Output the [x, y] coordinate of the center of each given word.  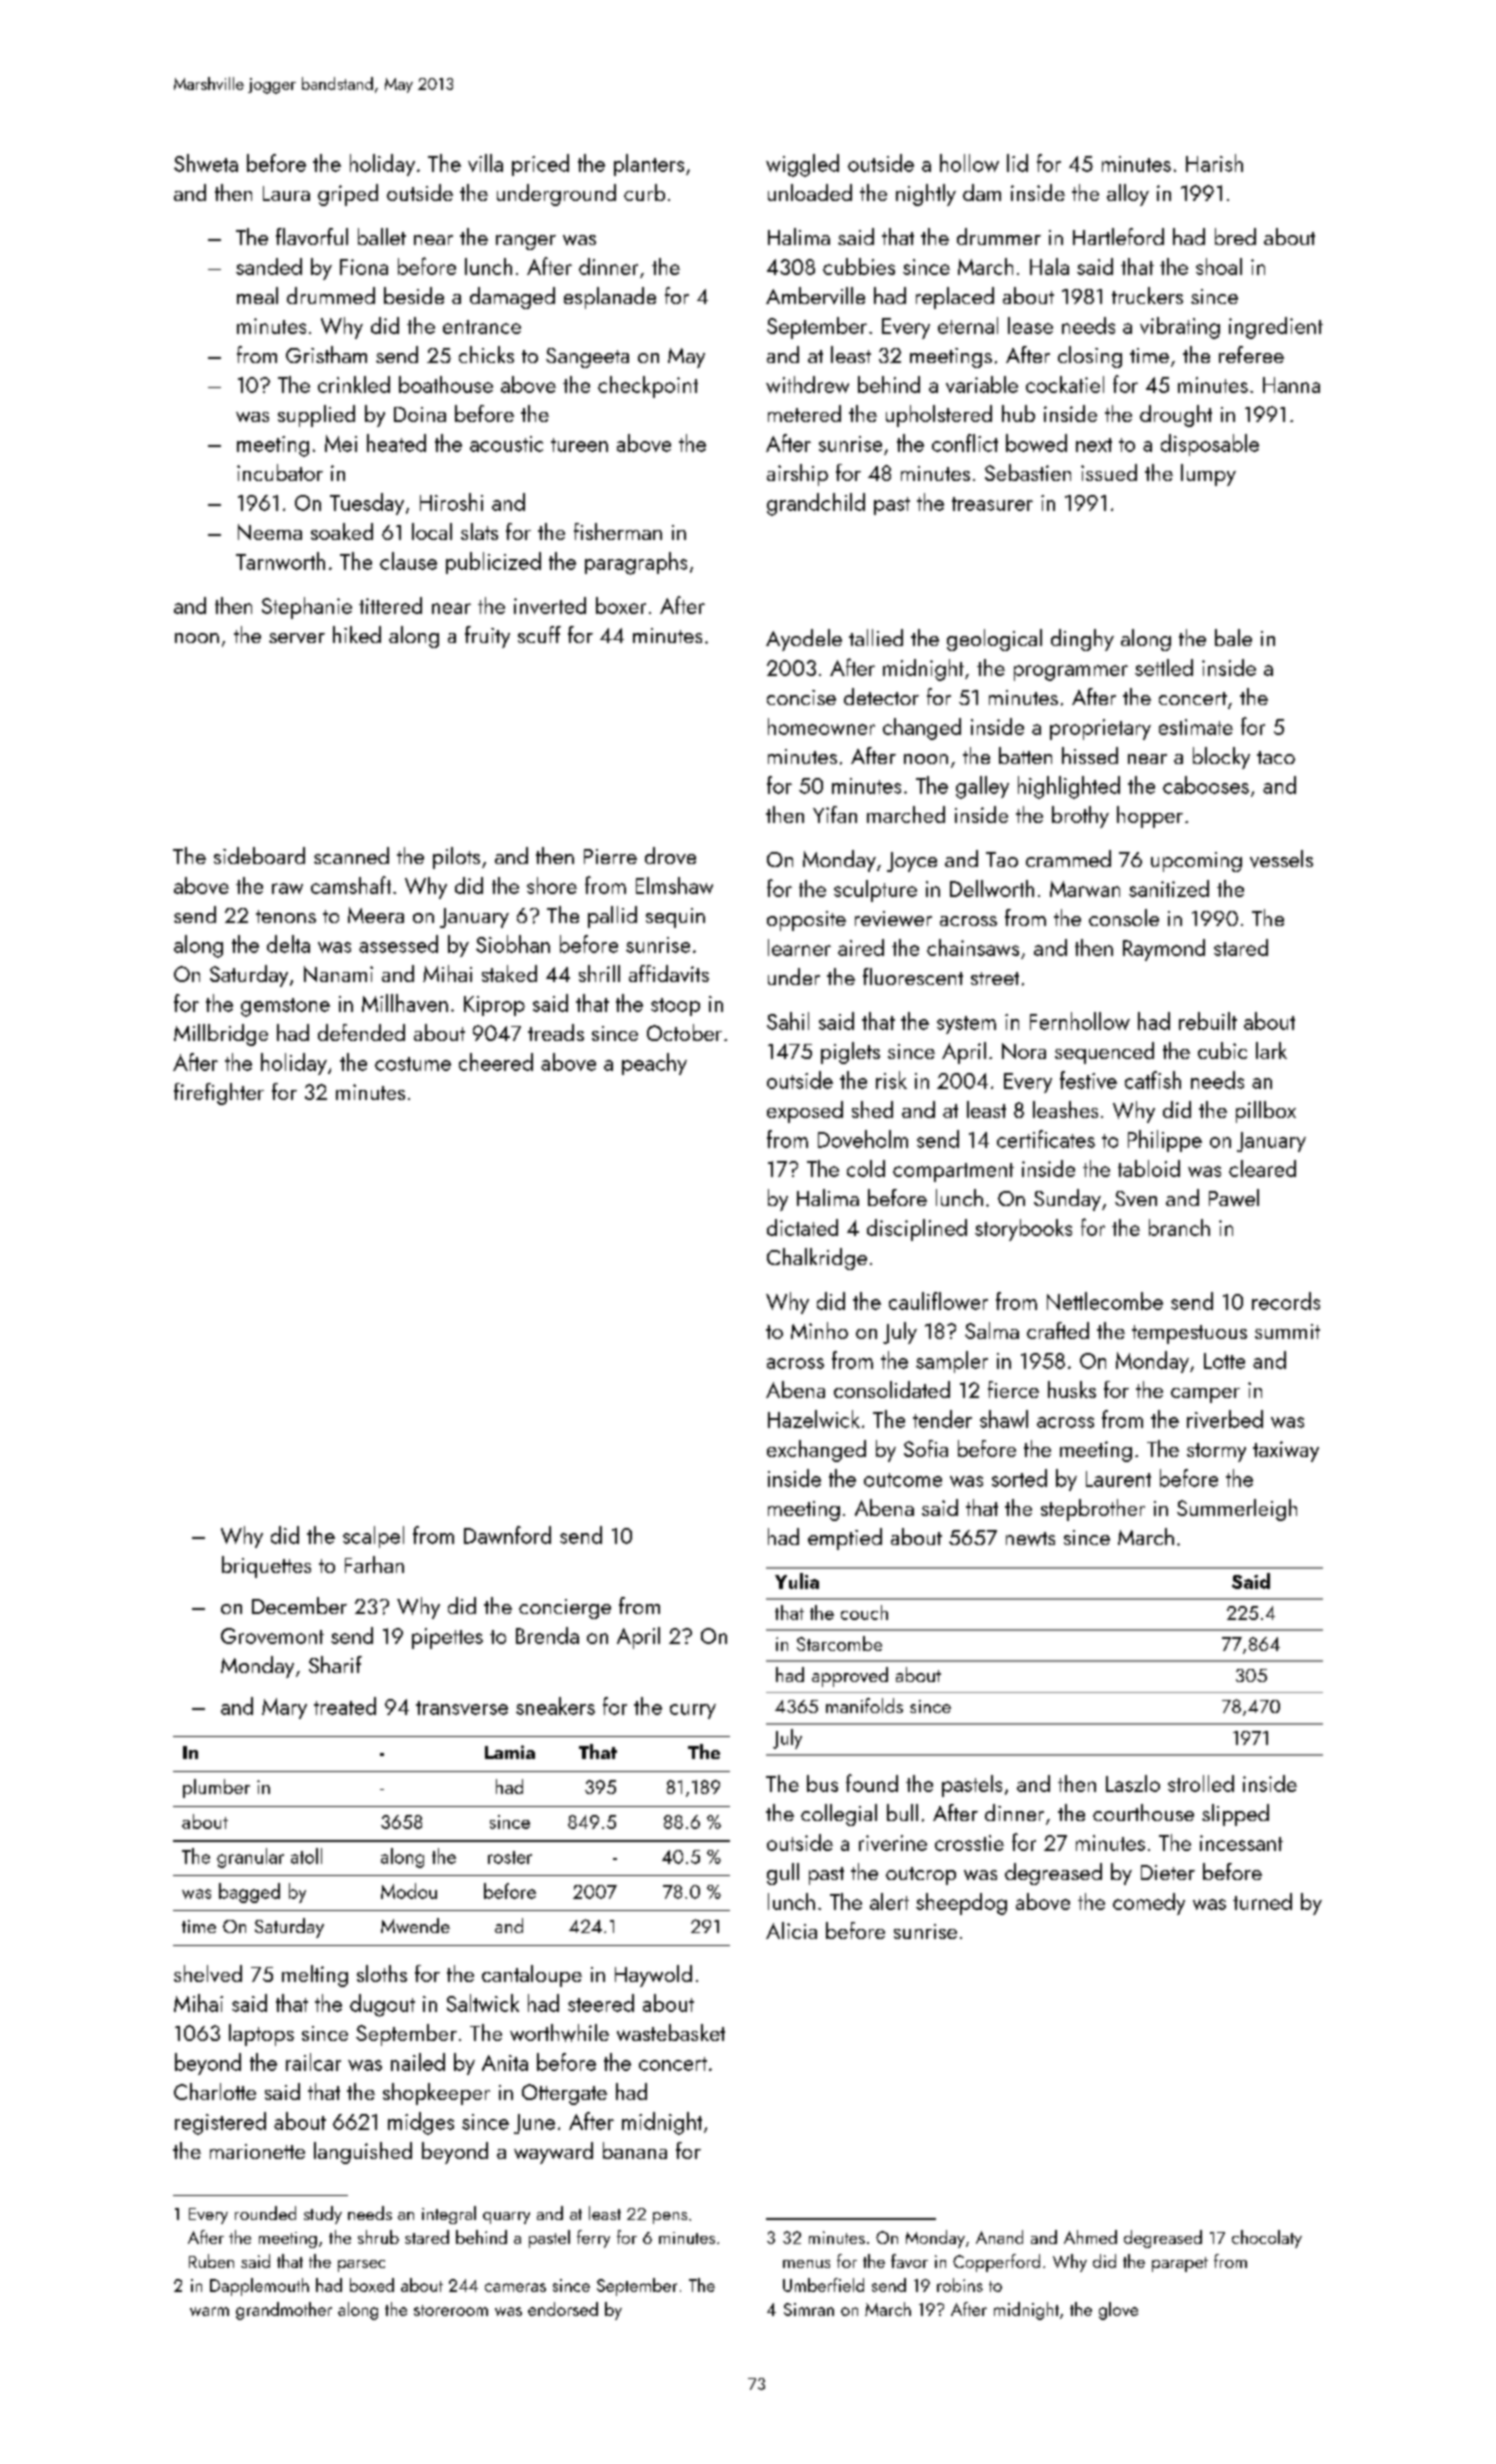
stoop [675, 1007]
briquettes [266, 1567]
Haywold [653, 1976]
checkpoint [648, 387]
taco [1276, 757]
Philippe [1165, 1141]
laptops [261, 2035]
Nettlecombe [1105, 1301]
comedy [1149, 1904]
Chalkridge [817, 1259]
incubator [280, 472]
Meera [376, 915]
